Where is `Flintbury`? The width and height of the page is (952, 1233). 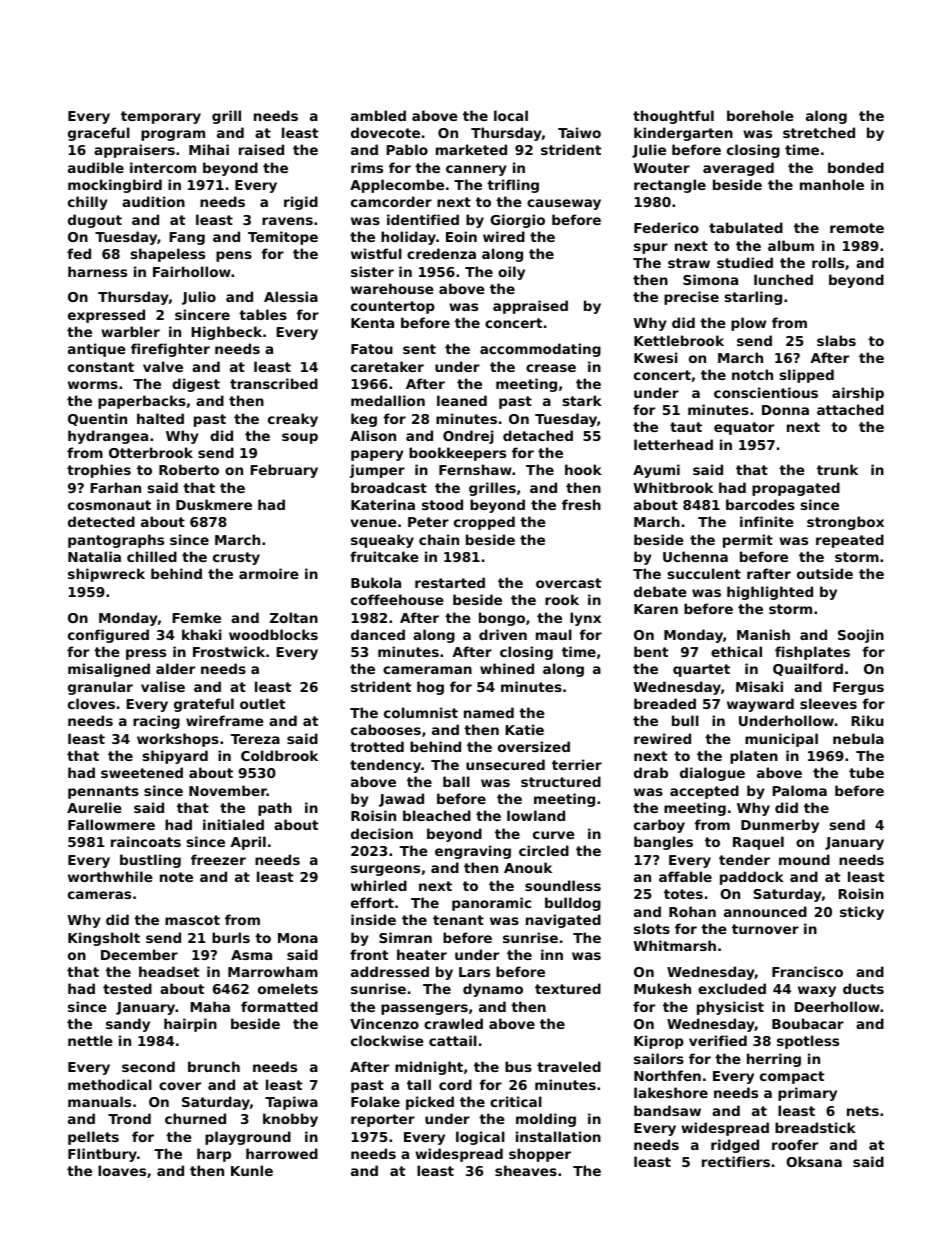 Flintbury is located at coordinates (102, 1155).
